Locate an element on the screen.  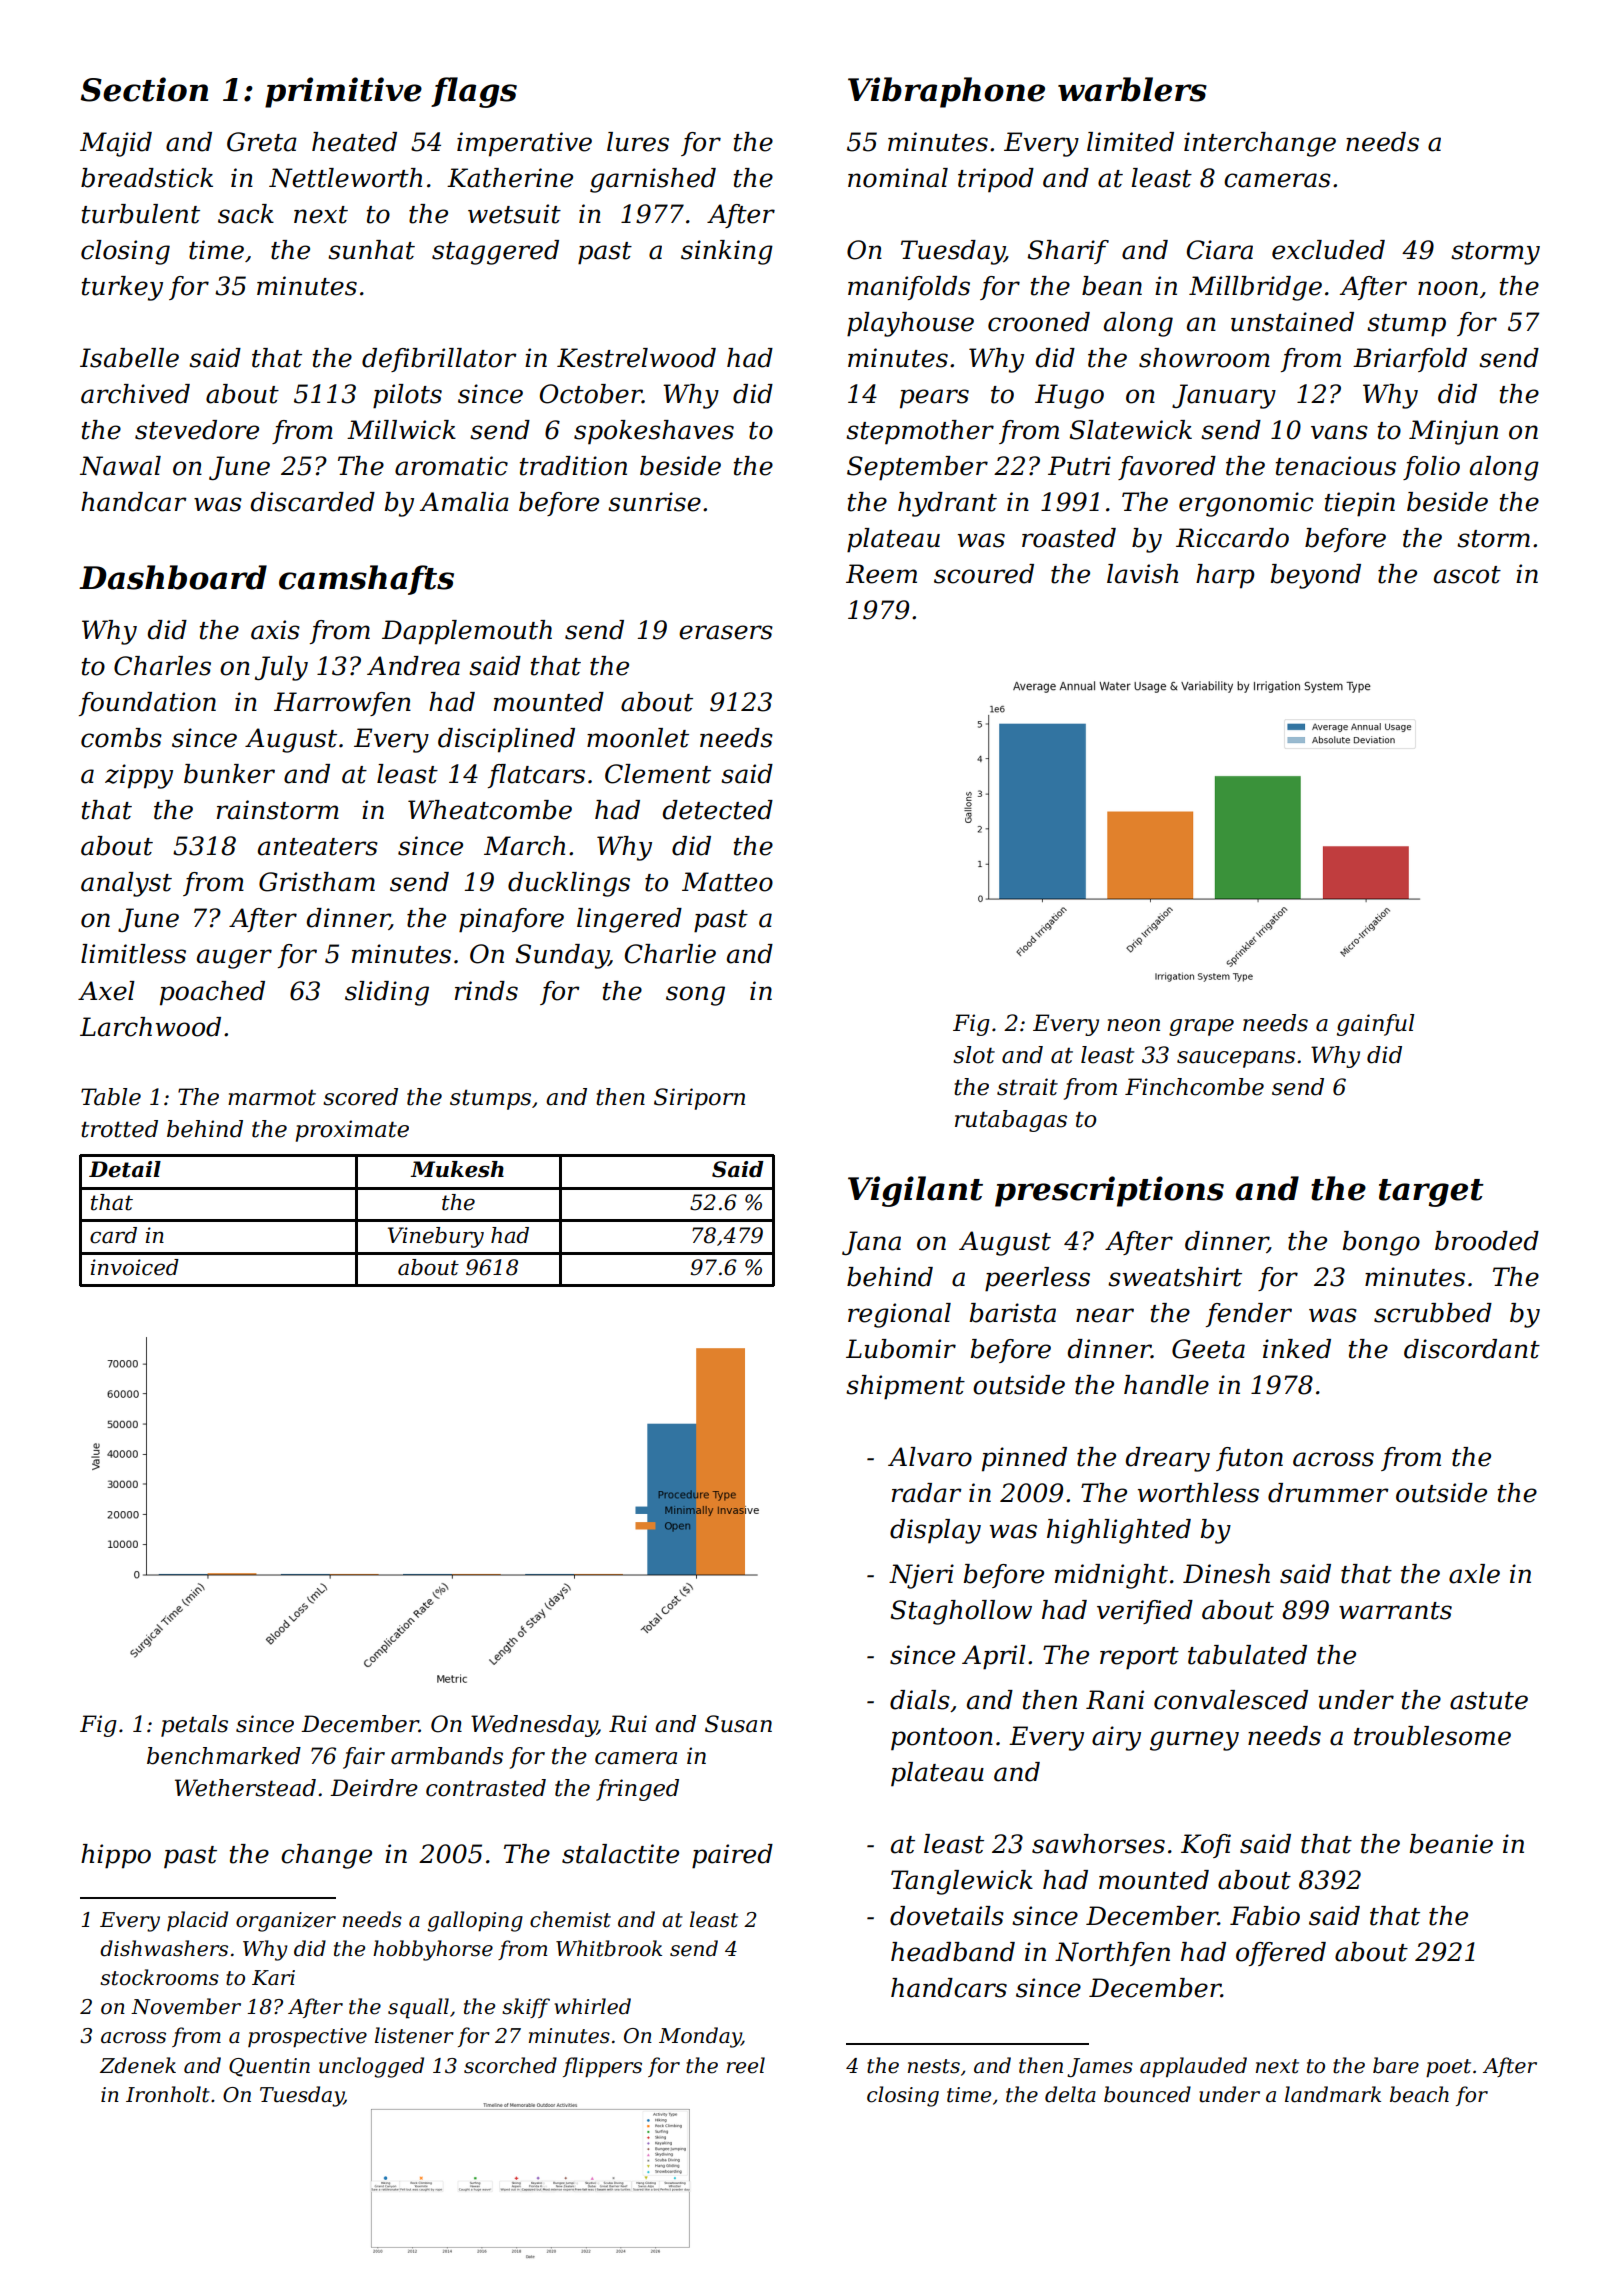
spokeshaves is located at coordinates (654, 432).
